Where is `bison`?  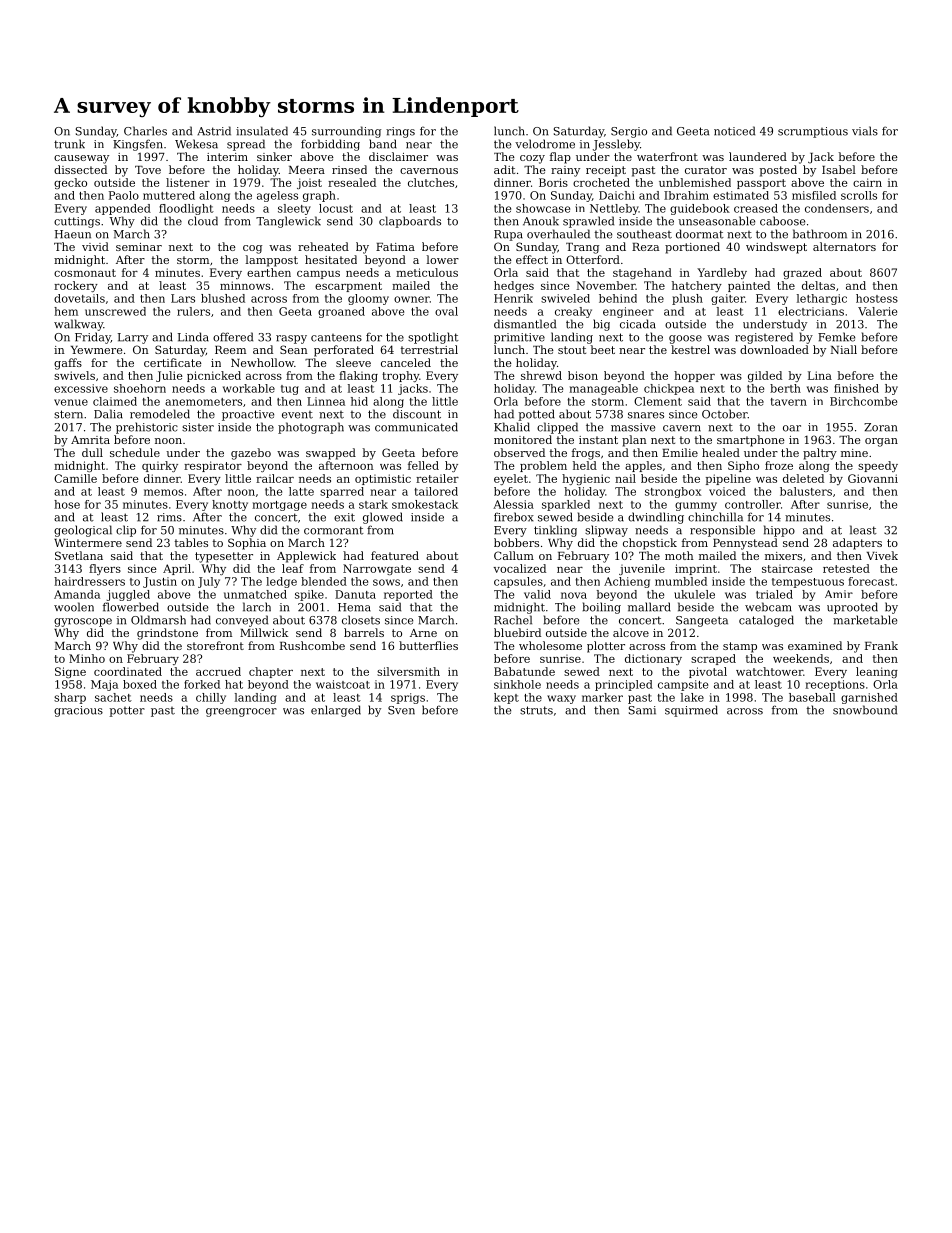 bison is located at coordinates (583, 375).
